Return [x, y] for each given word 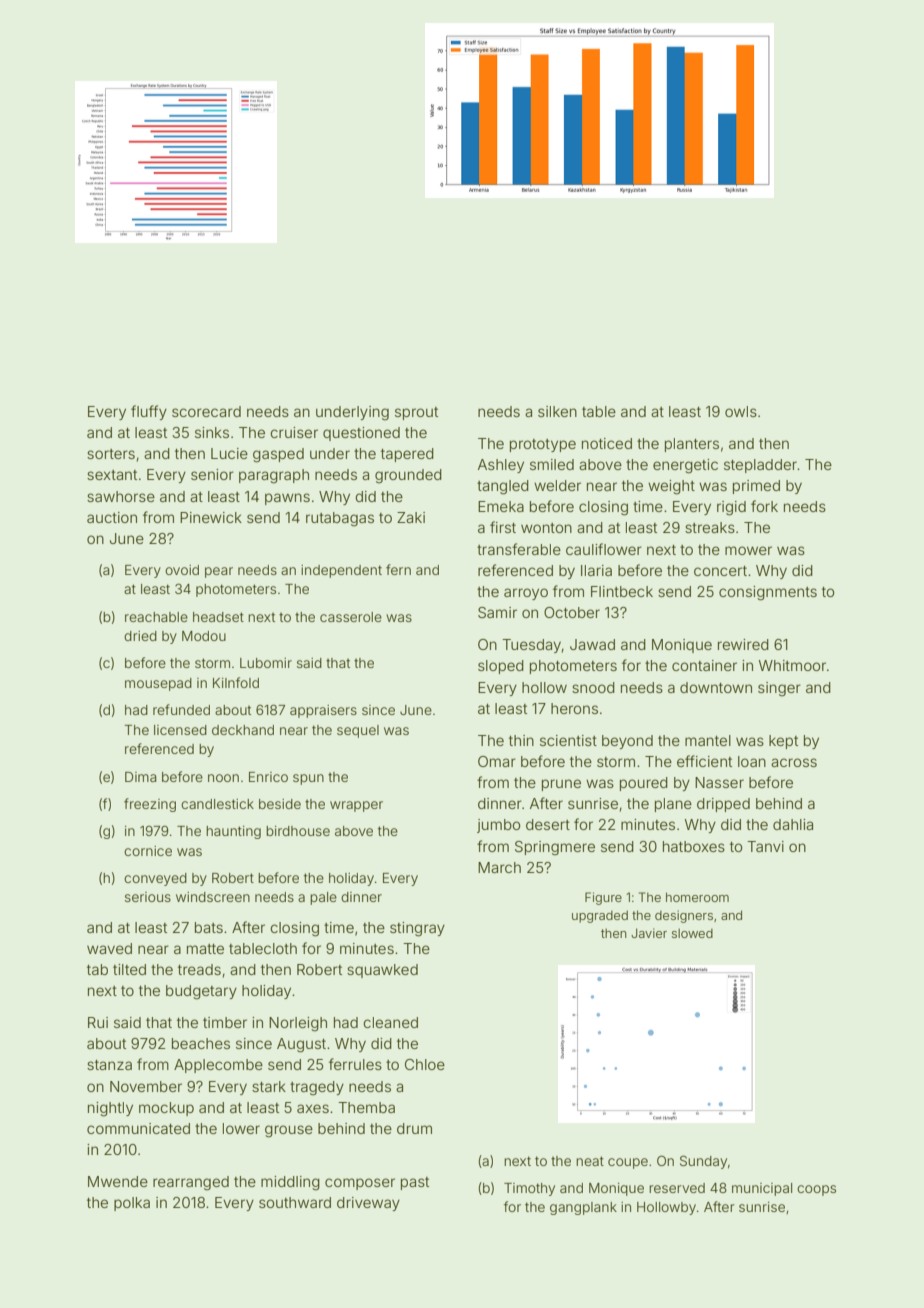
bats [209, 927]
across [794, 762]
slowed [692, 933]
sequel [358, 731]
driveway [368, 1204]
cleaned [390, 1022]
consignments [768, 593]
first [503, 527]
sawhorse [121, 496]
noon [223, 778]
